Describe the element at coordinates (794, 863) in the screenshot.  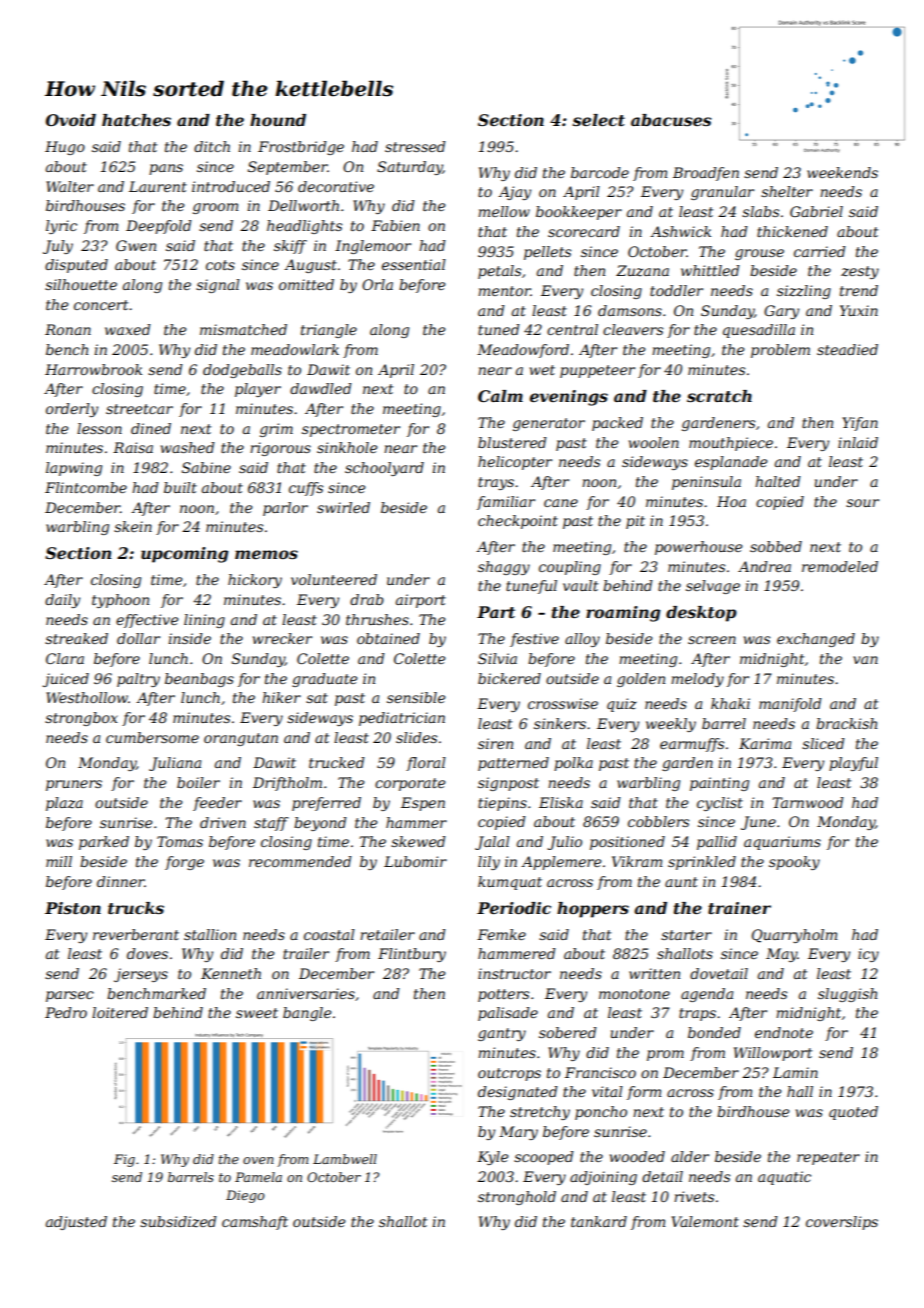
I see `spooky` at that location.
